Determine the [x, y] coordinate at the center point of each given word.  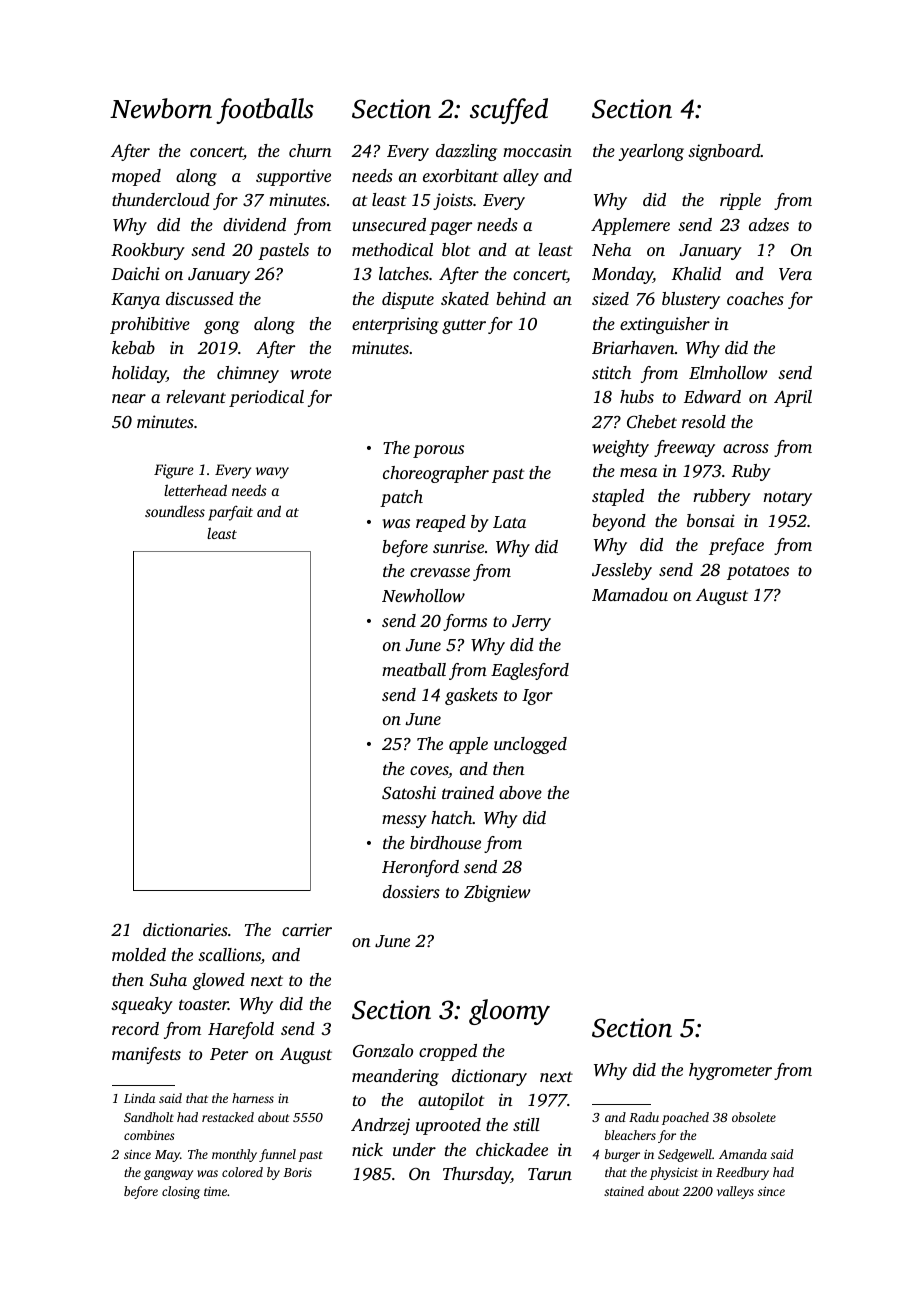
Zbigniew [497, 893]
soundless [175, 511]
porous [438, 451]
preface [736, 546]
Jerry [531, 623]
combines [149, 1135]
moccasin [537, 150]
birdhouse [445, 842]
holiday [139, 374]
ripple [740, 201]
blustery [691, 300]
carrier [307, 929]
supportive [293, 177]
